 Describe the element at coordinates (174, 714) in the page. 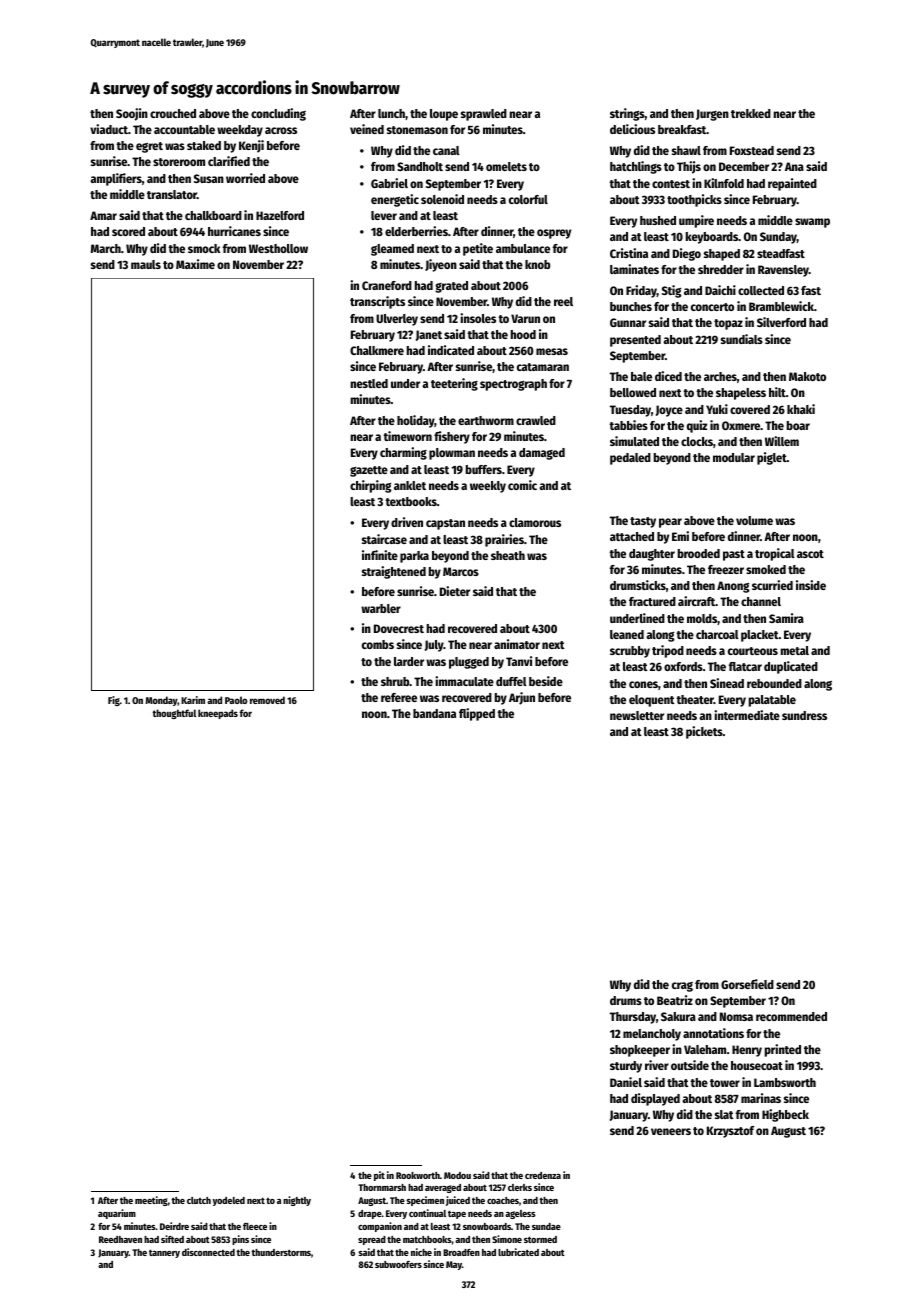

I see `thoughtful` at that location.
